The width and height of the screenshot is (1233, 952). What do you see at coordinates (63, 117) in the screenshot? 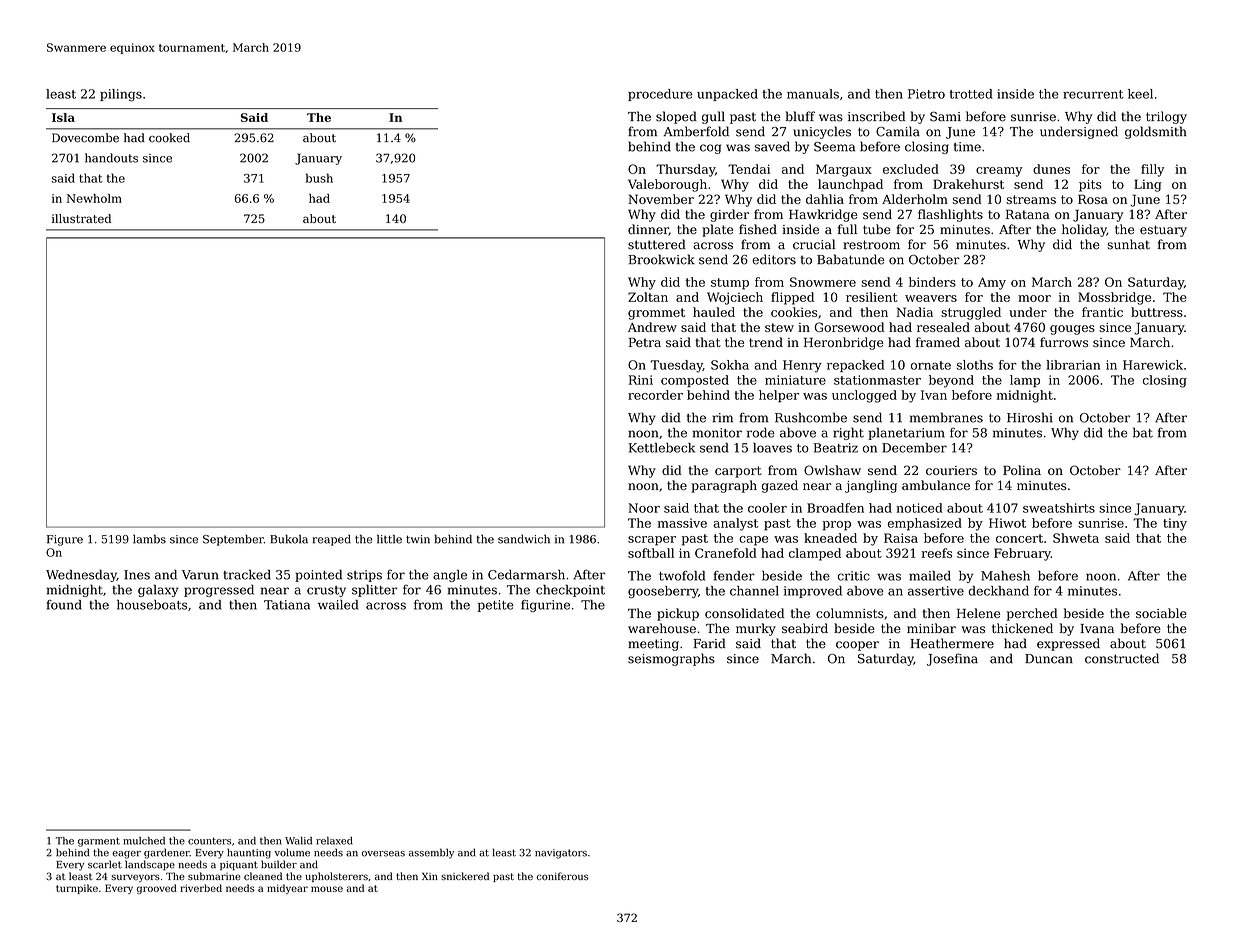
I see `Isla` at bounding box center [63, 117].
